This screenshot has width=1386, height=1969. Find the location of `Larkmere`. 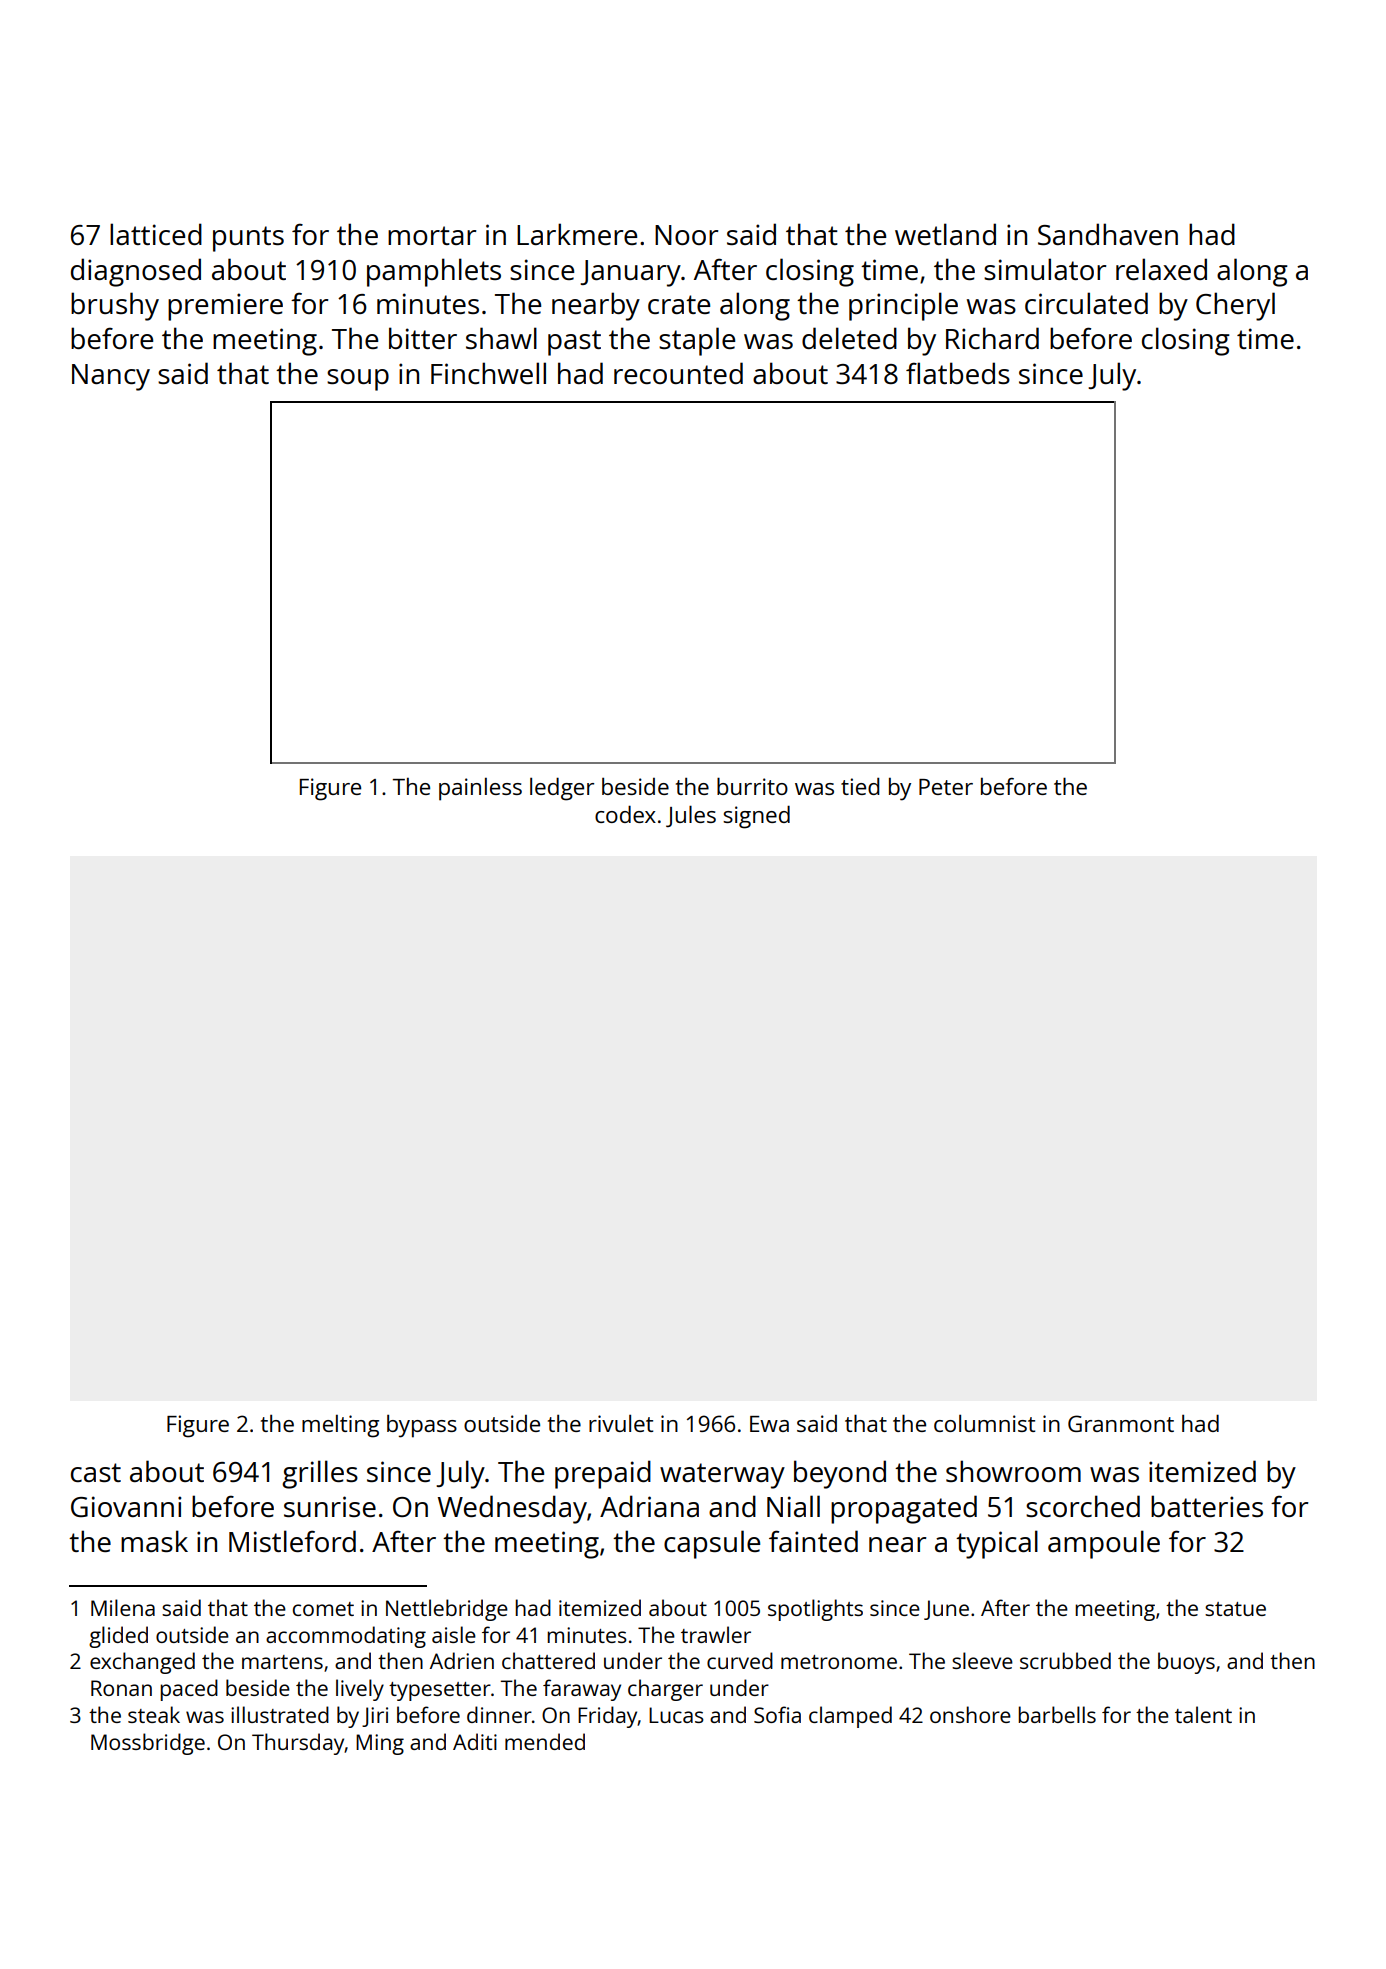

Larkmere is located at coordinates (577, 234).
